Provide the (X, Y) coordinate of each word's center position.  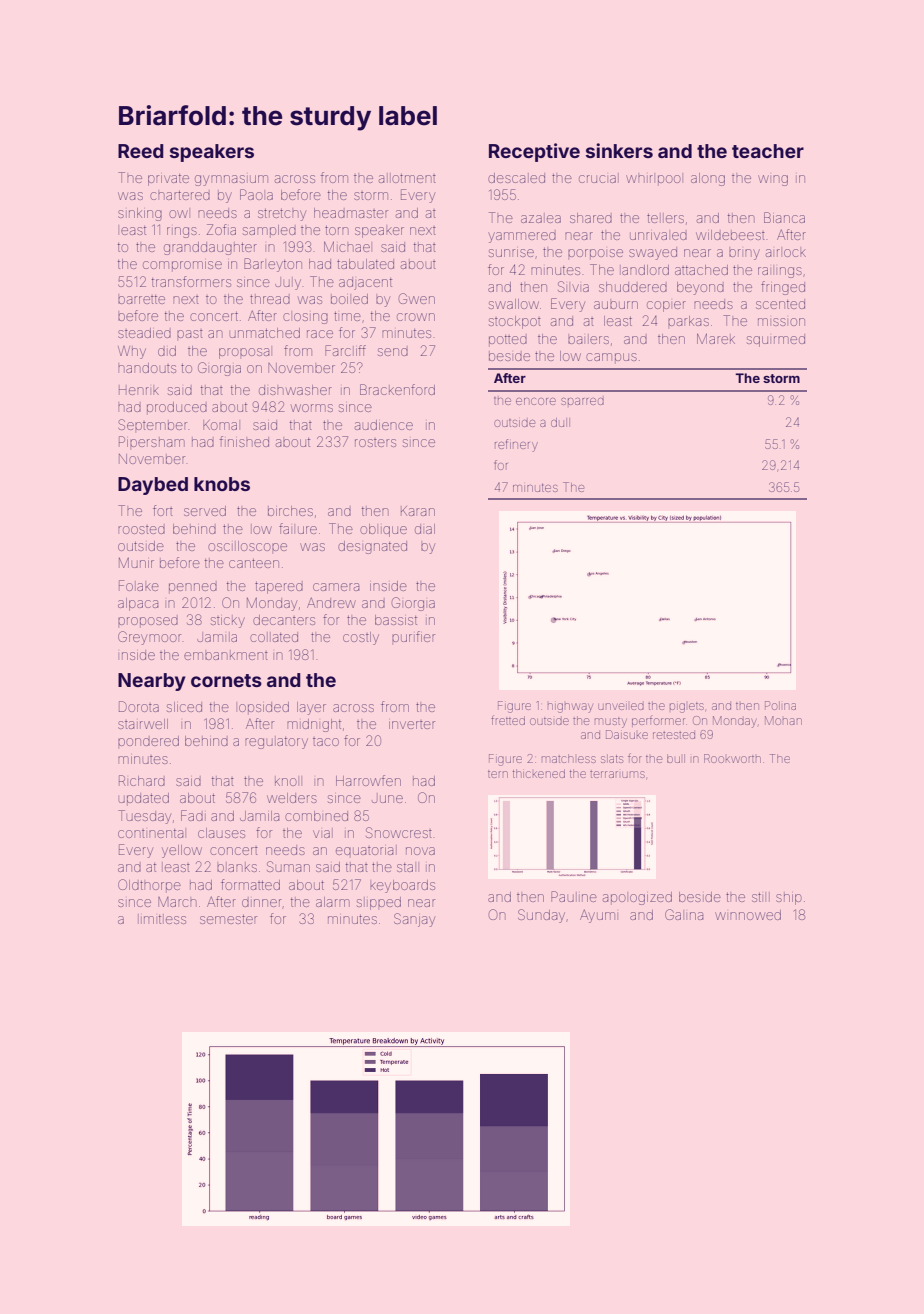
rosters (375, 443)
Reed (141, 151)
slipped (379, 903)
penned (193, 588)
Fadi (193, 815)
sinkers (619, 150)
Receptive (534, 152)
